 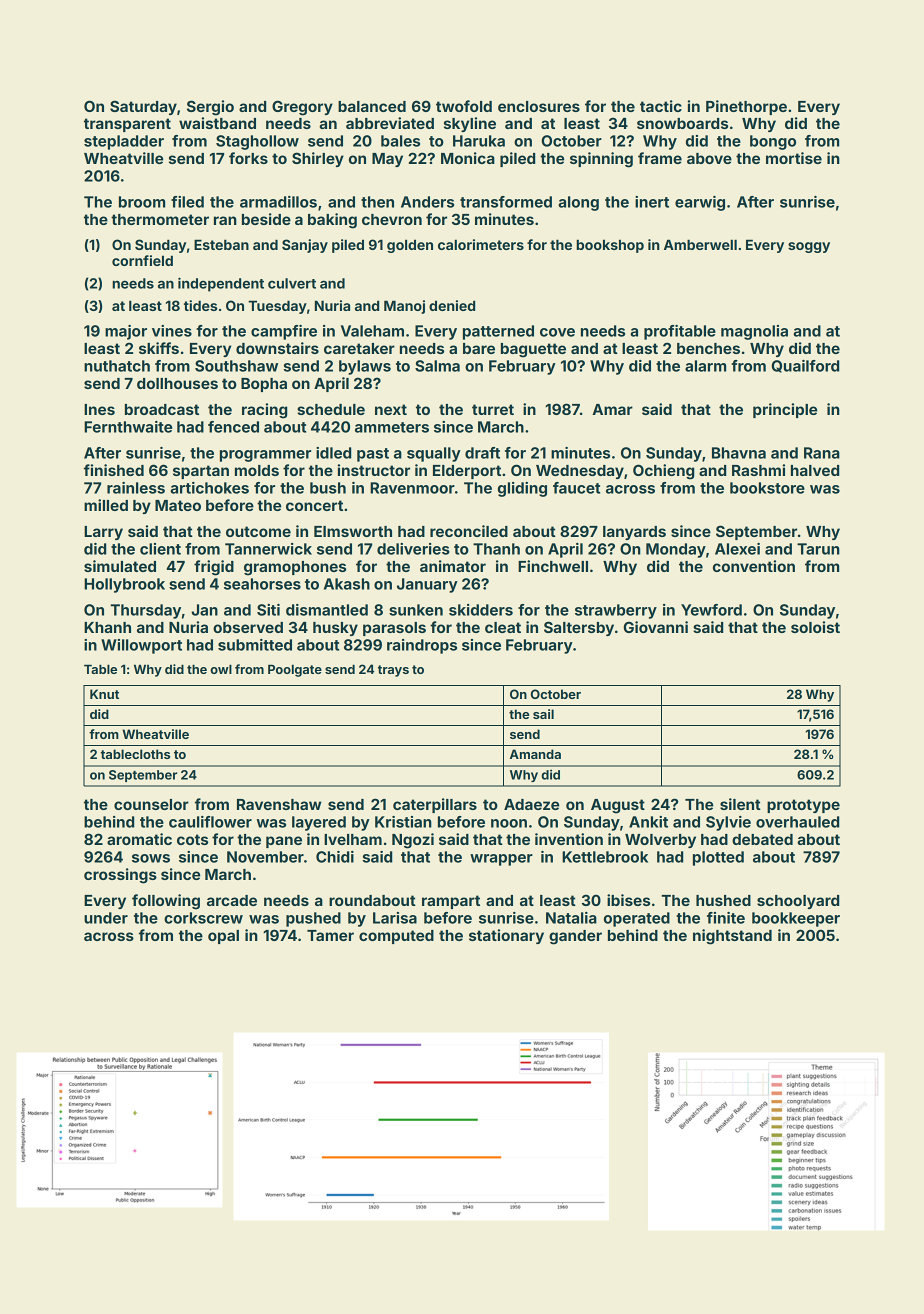 I want to click on bales, so click(x=400, y=141).
